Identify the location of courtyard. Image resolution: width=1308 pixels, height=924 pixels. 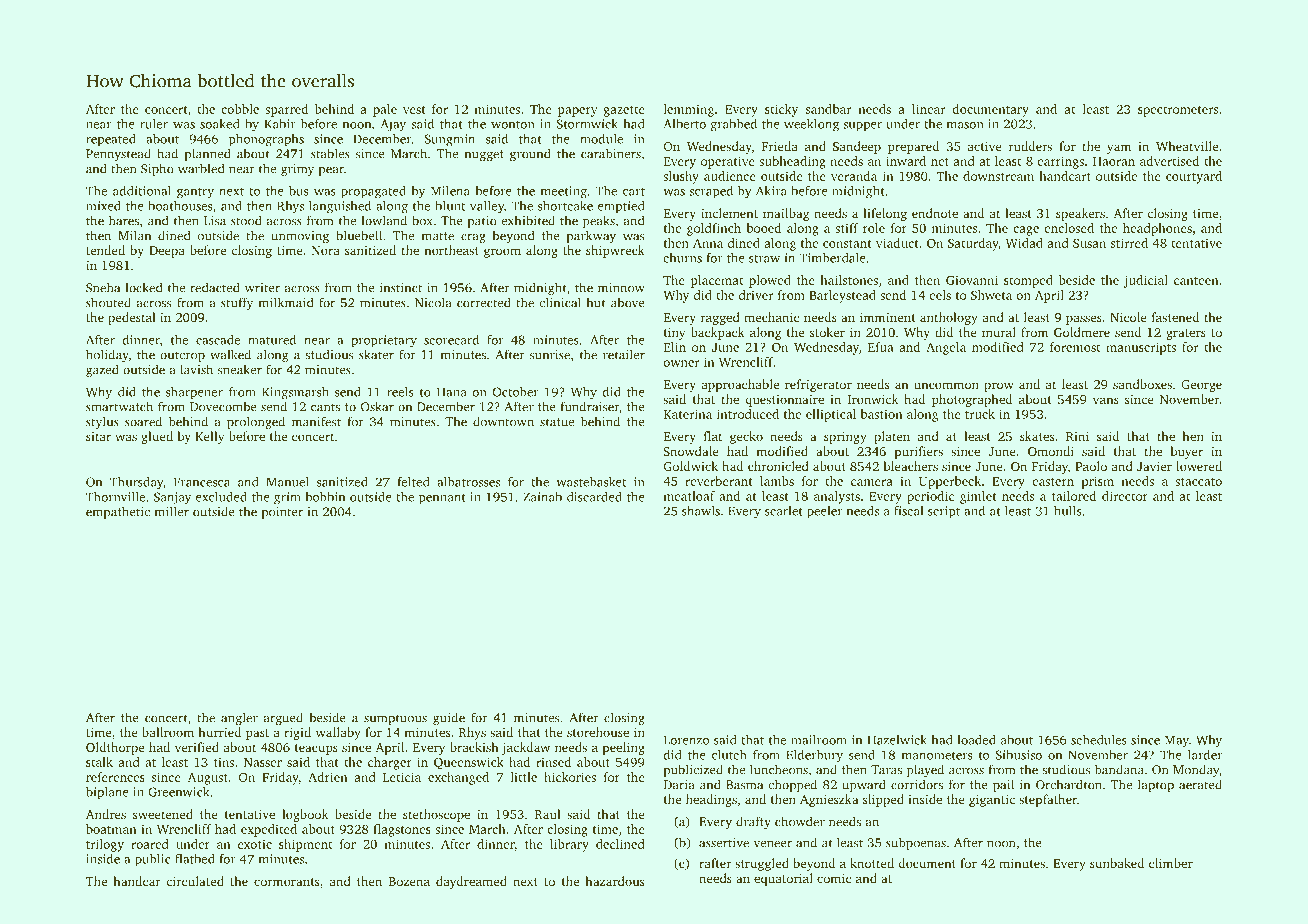
(1194, 177).
